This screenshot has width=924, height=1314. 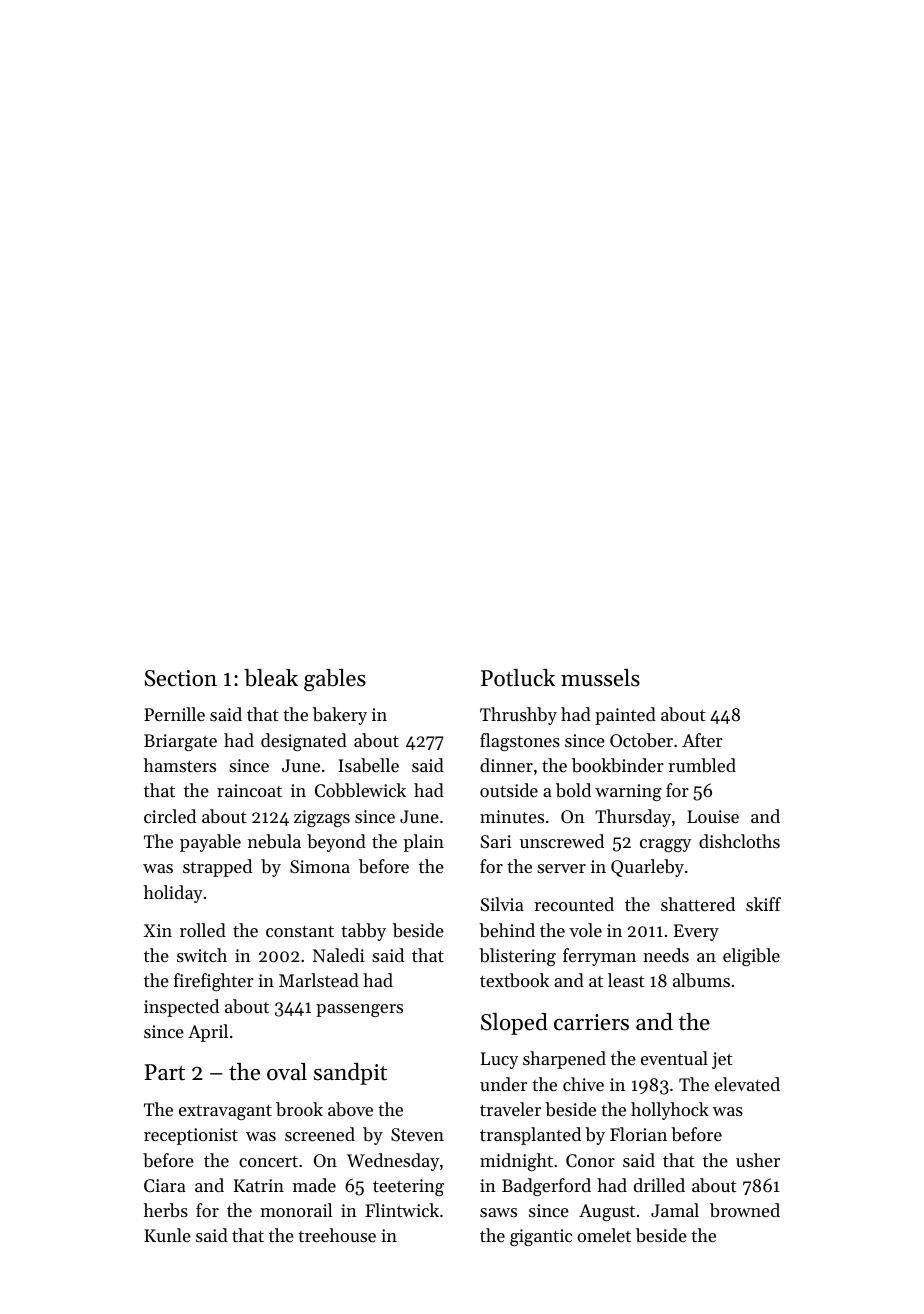 What do you see at coordinates (512, 816) in the screenshot?
I see `minutes` at bounding box center [512, 816].
